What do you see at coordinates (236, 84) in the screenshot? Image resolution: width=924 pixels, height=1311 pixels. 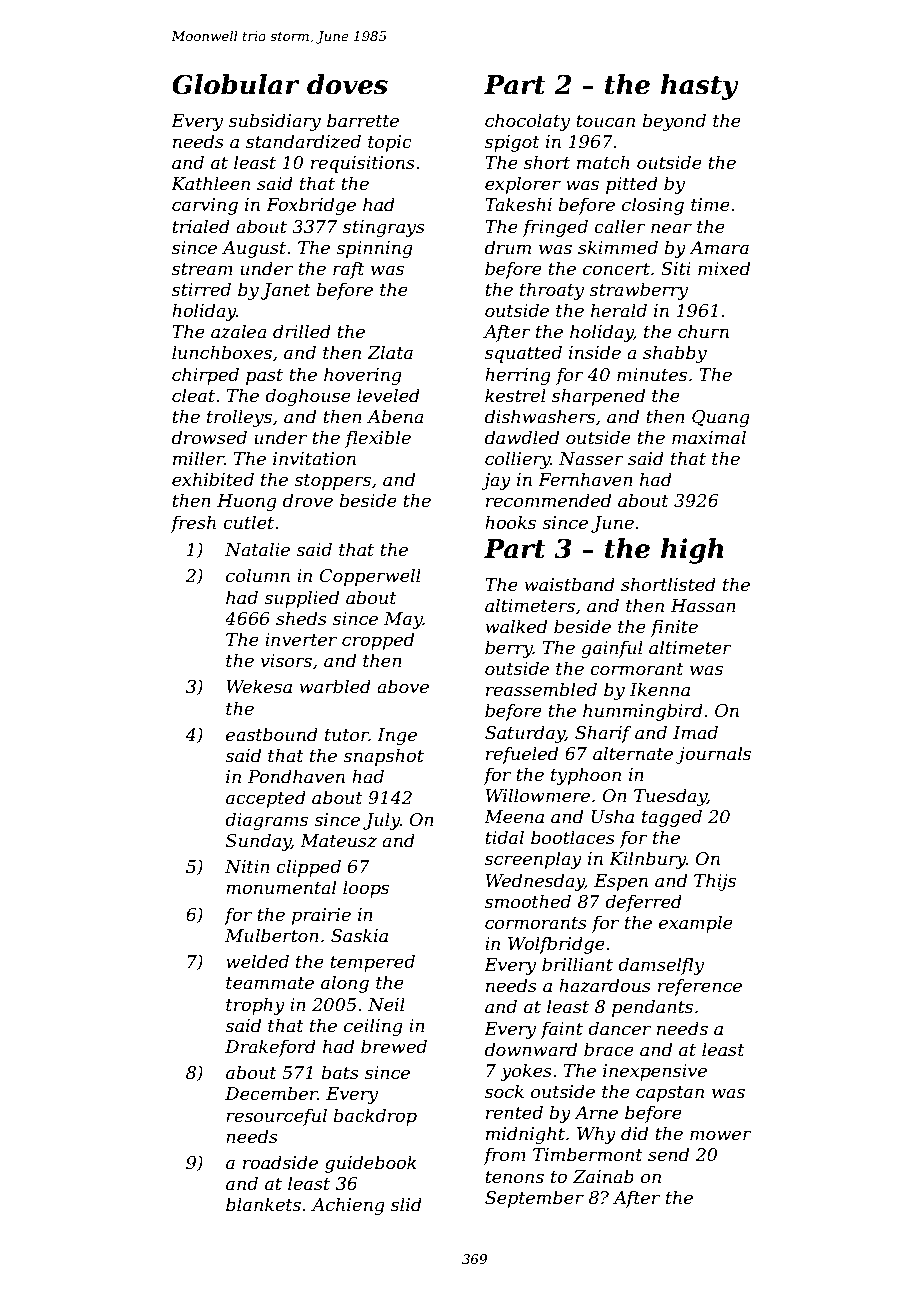 I see `Globular` at bounding box center [236, 84].
